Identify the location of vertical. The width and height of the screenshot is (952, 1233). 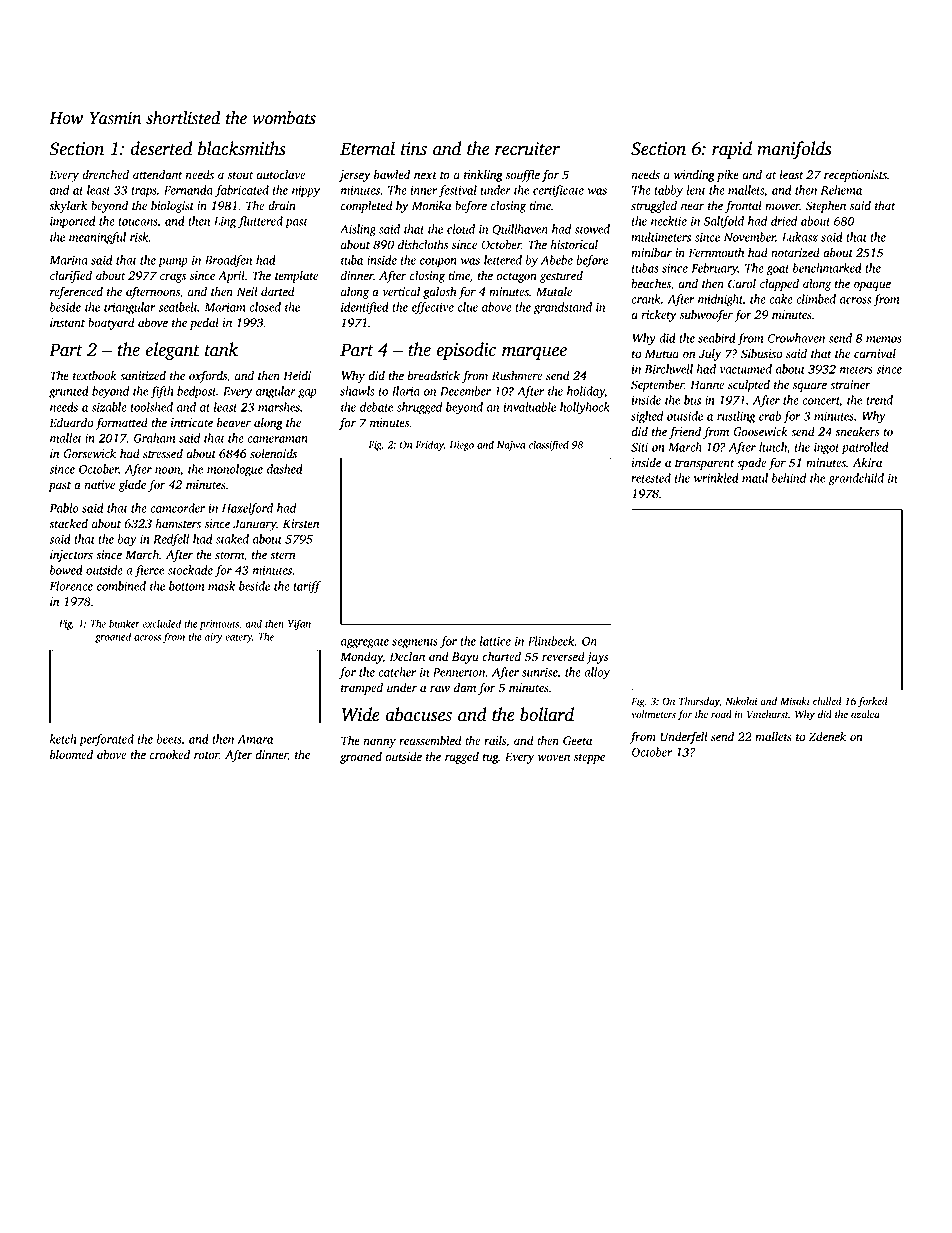
(401, 292).
